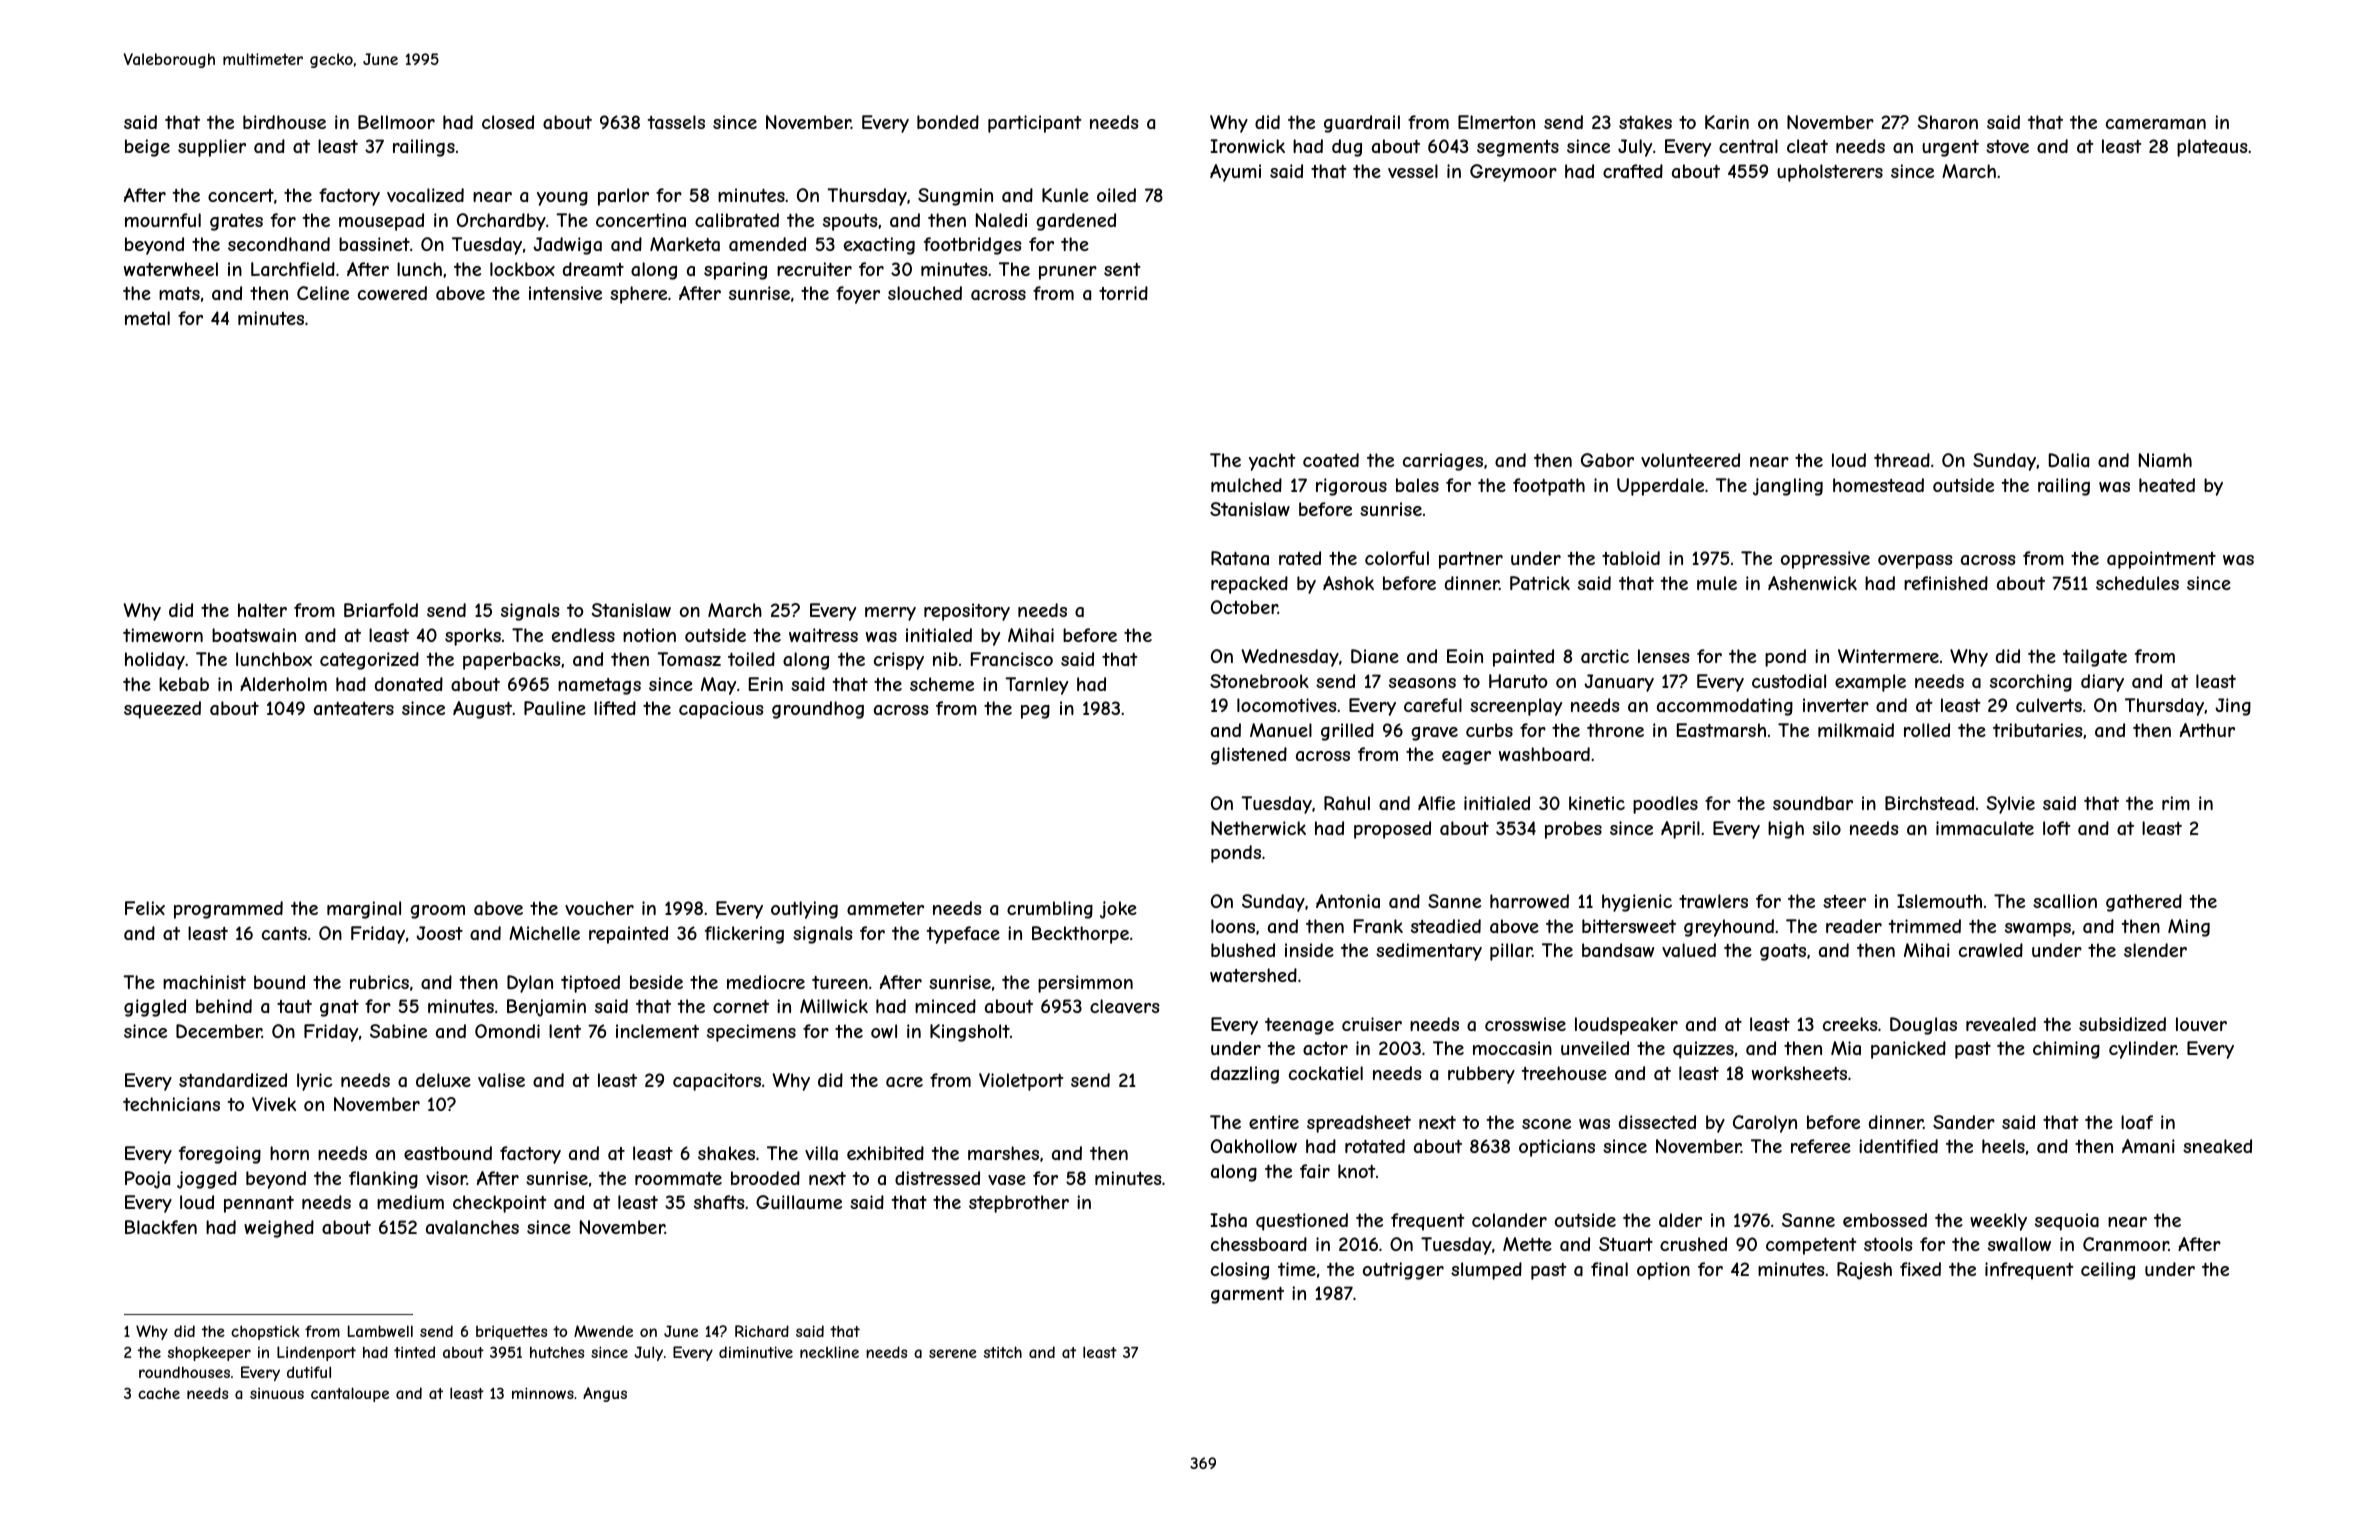 Image resolution: width=2380 pixels, height=1540 pixels. What do you see at coordinates (1885, 1220) in the screenshot?
I see `embossed` at bounding box center [1885, 1220].
